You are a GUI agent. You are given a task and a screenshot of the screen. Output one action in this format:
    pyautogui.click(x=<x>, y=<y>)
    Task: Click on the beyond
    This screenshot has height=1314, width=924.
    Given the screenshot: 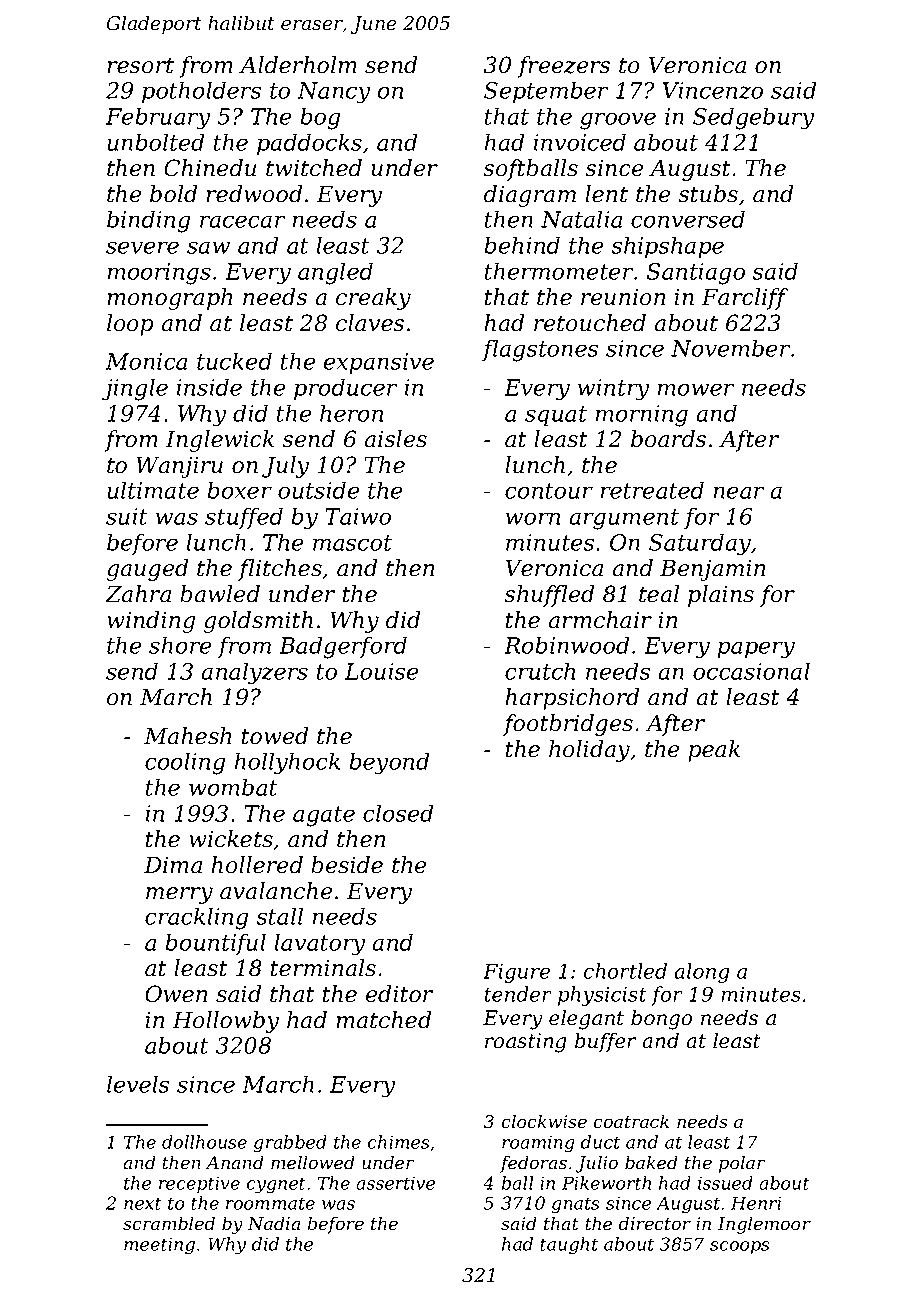 What is the action you would take?
    pyautogui.click(x=389, y=763)
